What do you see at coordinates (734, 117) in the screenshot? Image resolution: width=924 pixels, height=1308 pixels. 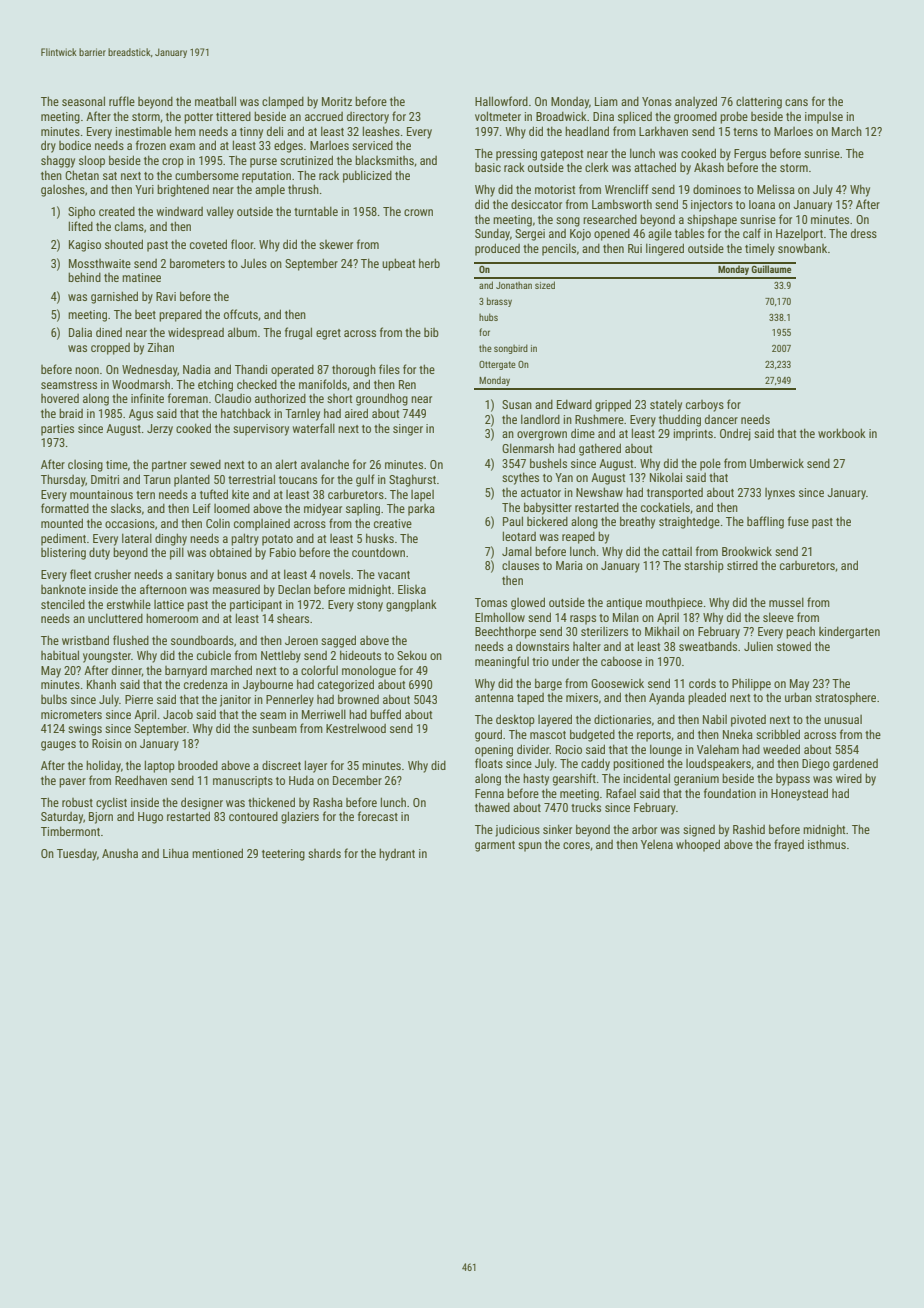 I see `probe` at bounding box center [734, 117].
